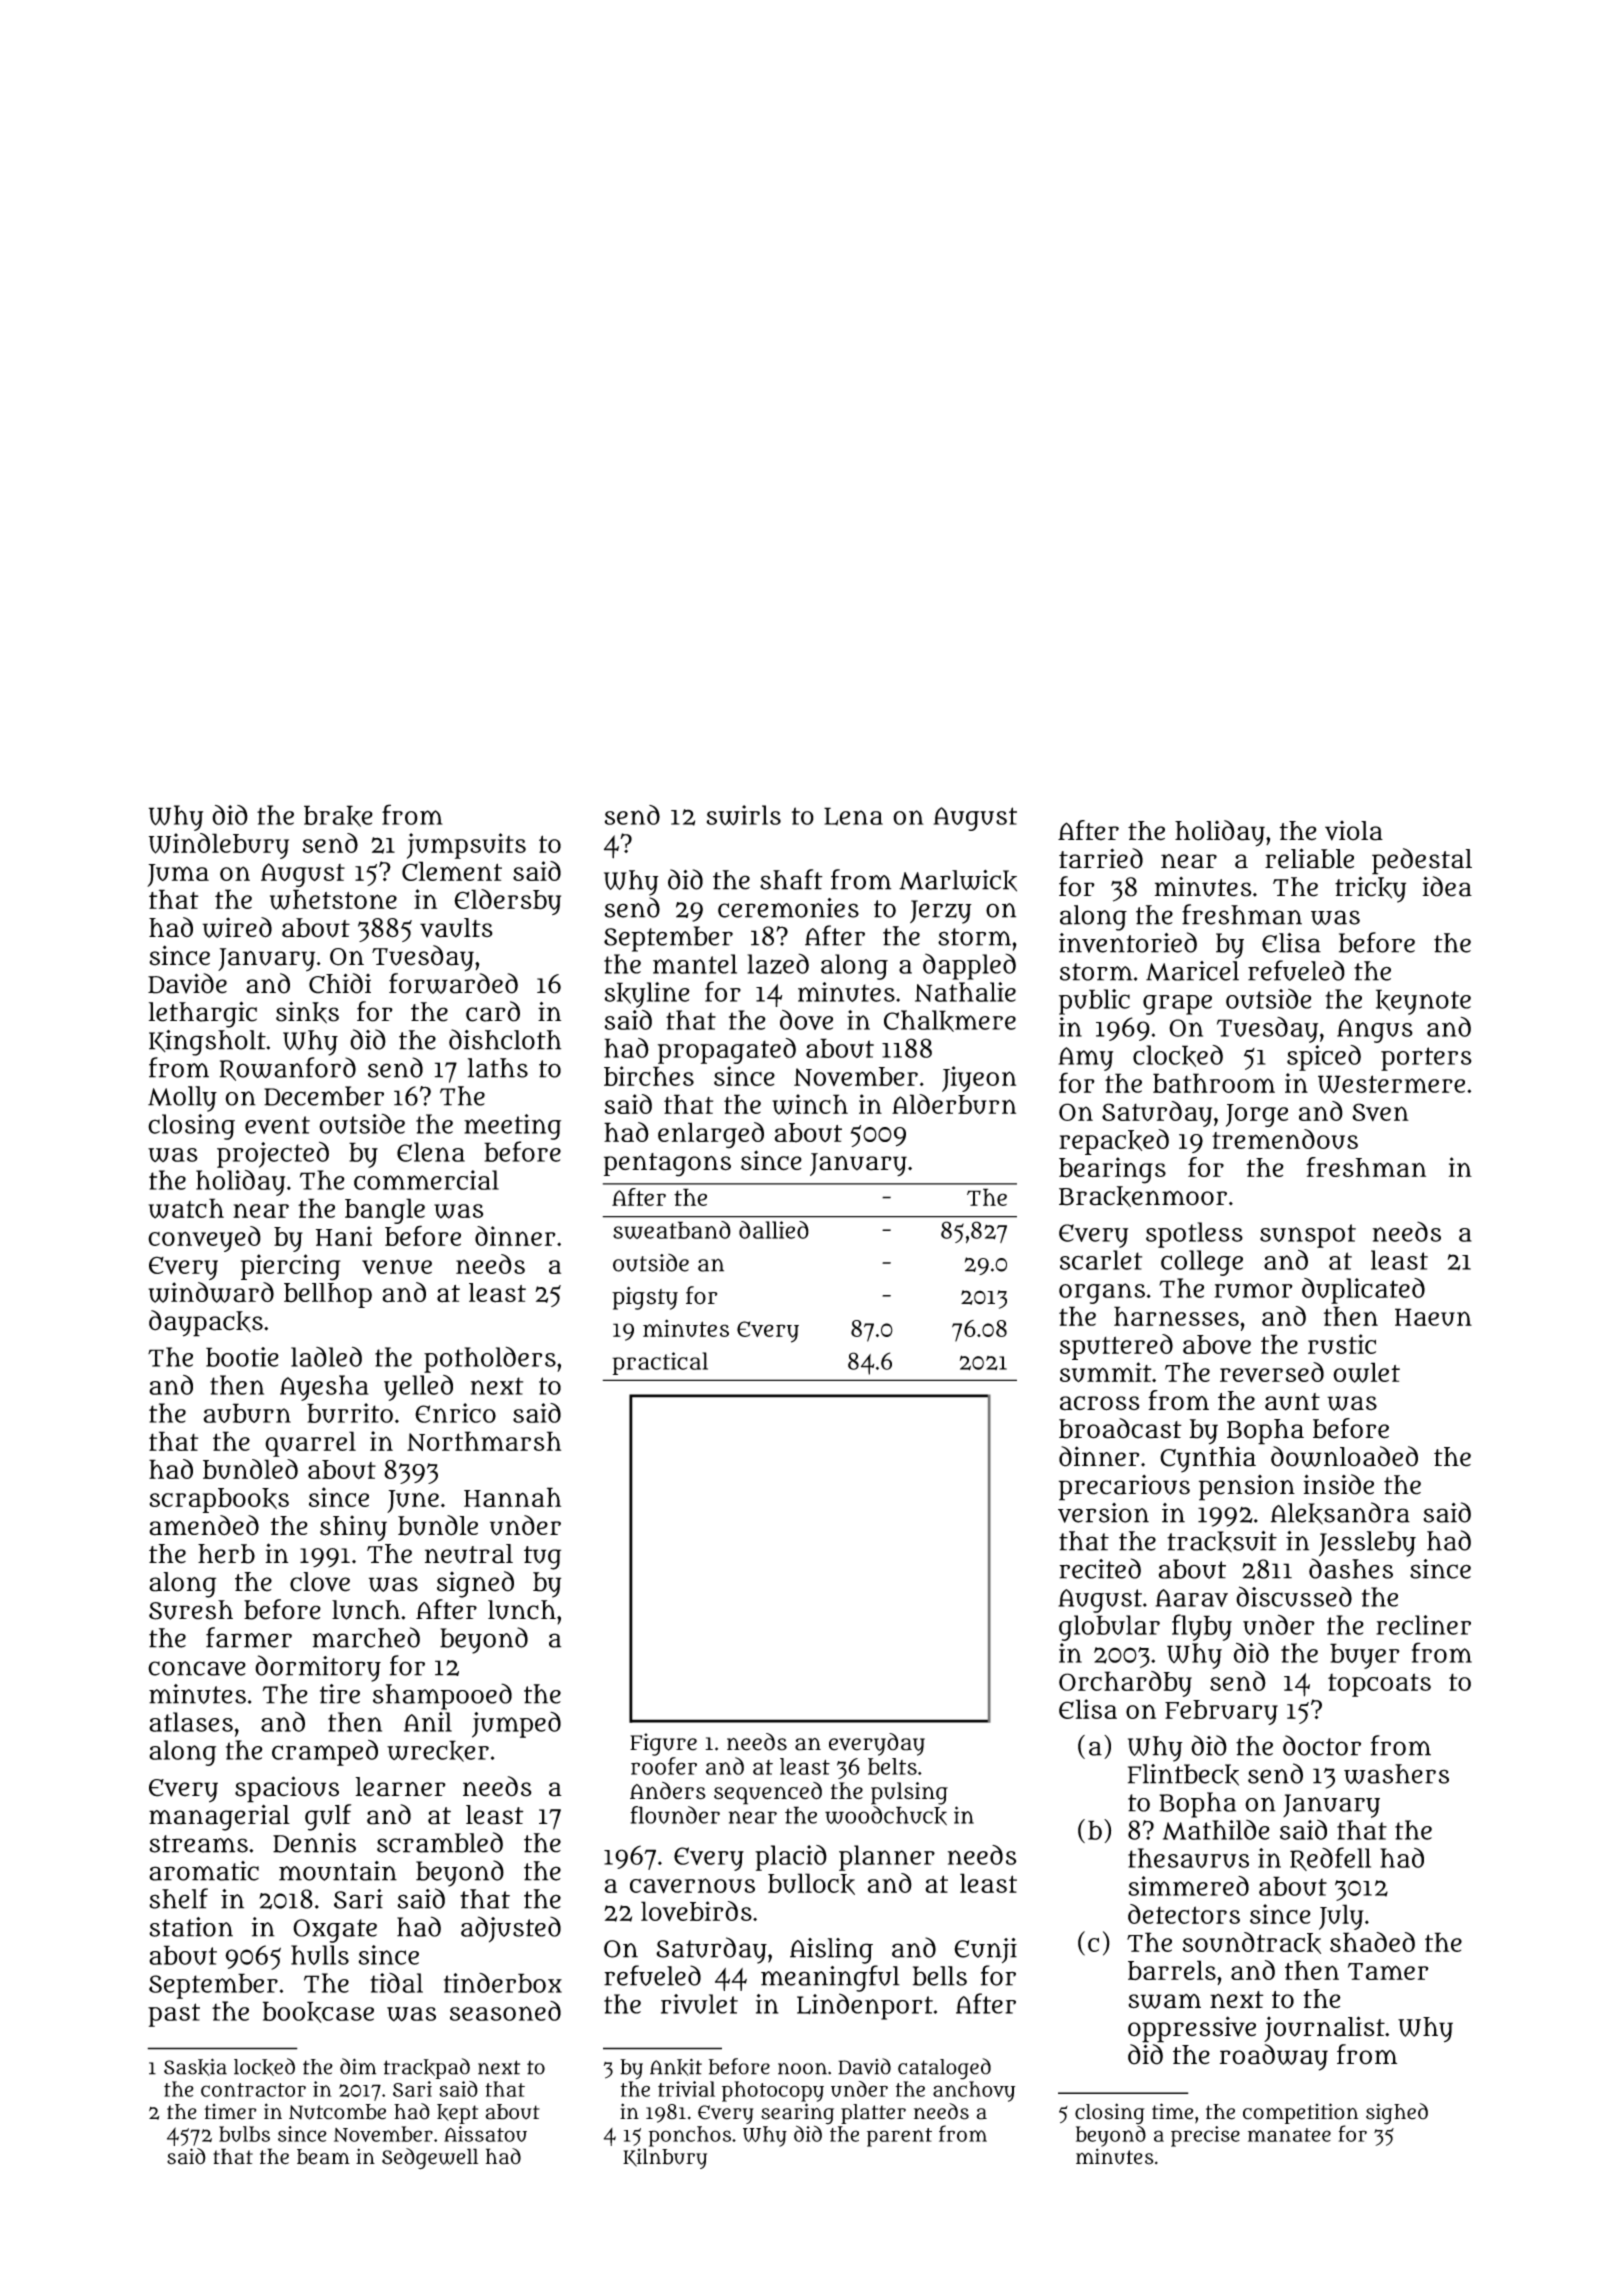 Image resolution: width=1620 pixels, height=2292 pixels. What do you see at coordinates (1177, 1005) in the screenshot?
I see `grape` at bounding box center [1177, 1005].
